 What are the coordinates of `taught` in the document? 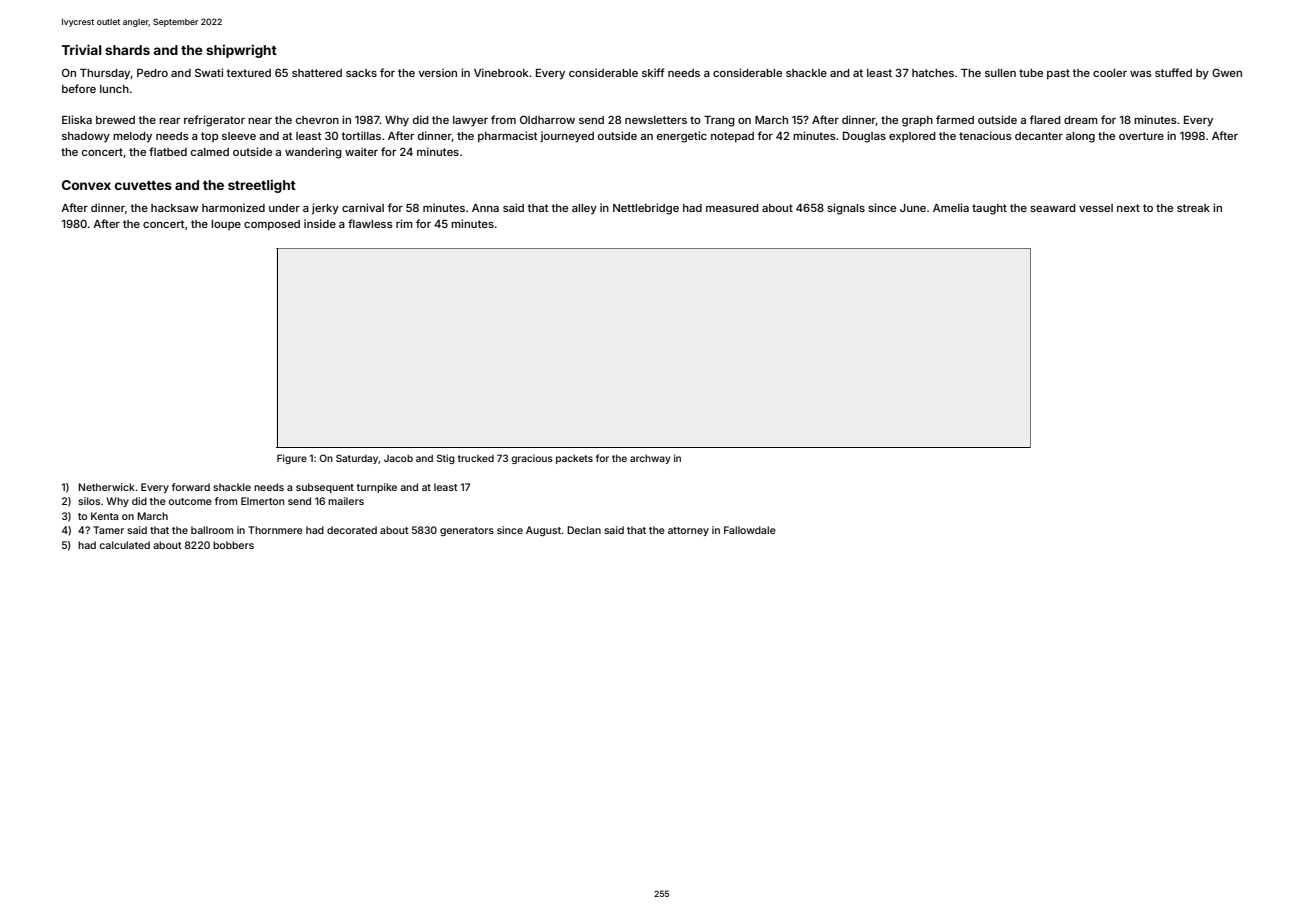 It's located at (989, 209).
